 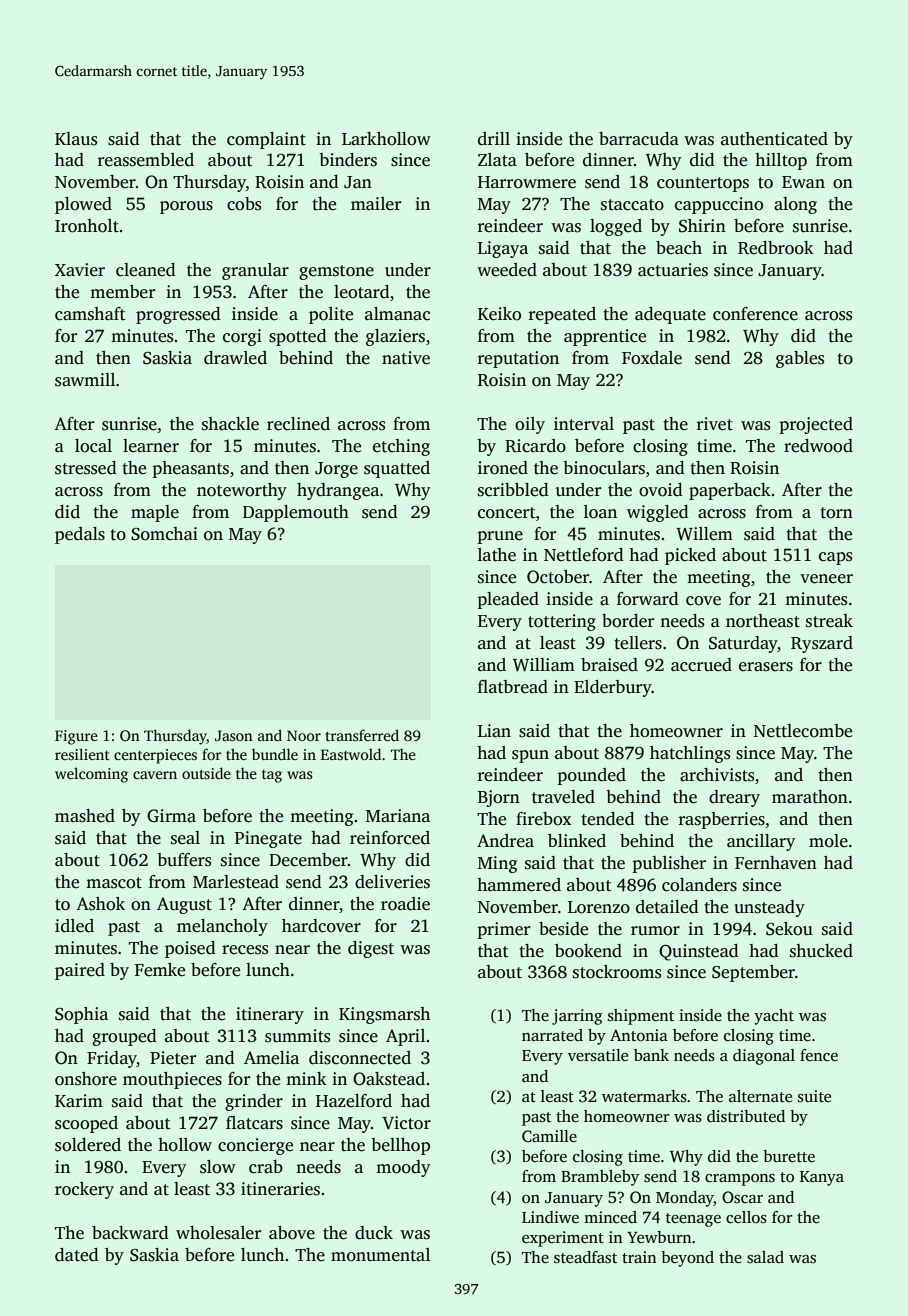 I want to click on digest, so click(x=371, y=949).
